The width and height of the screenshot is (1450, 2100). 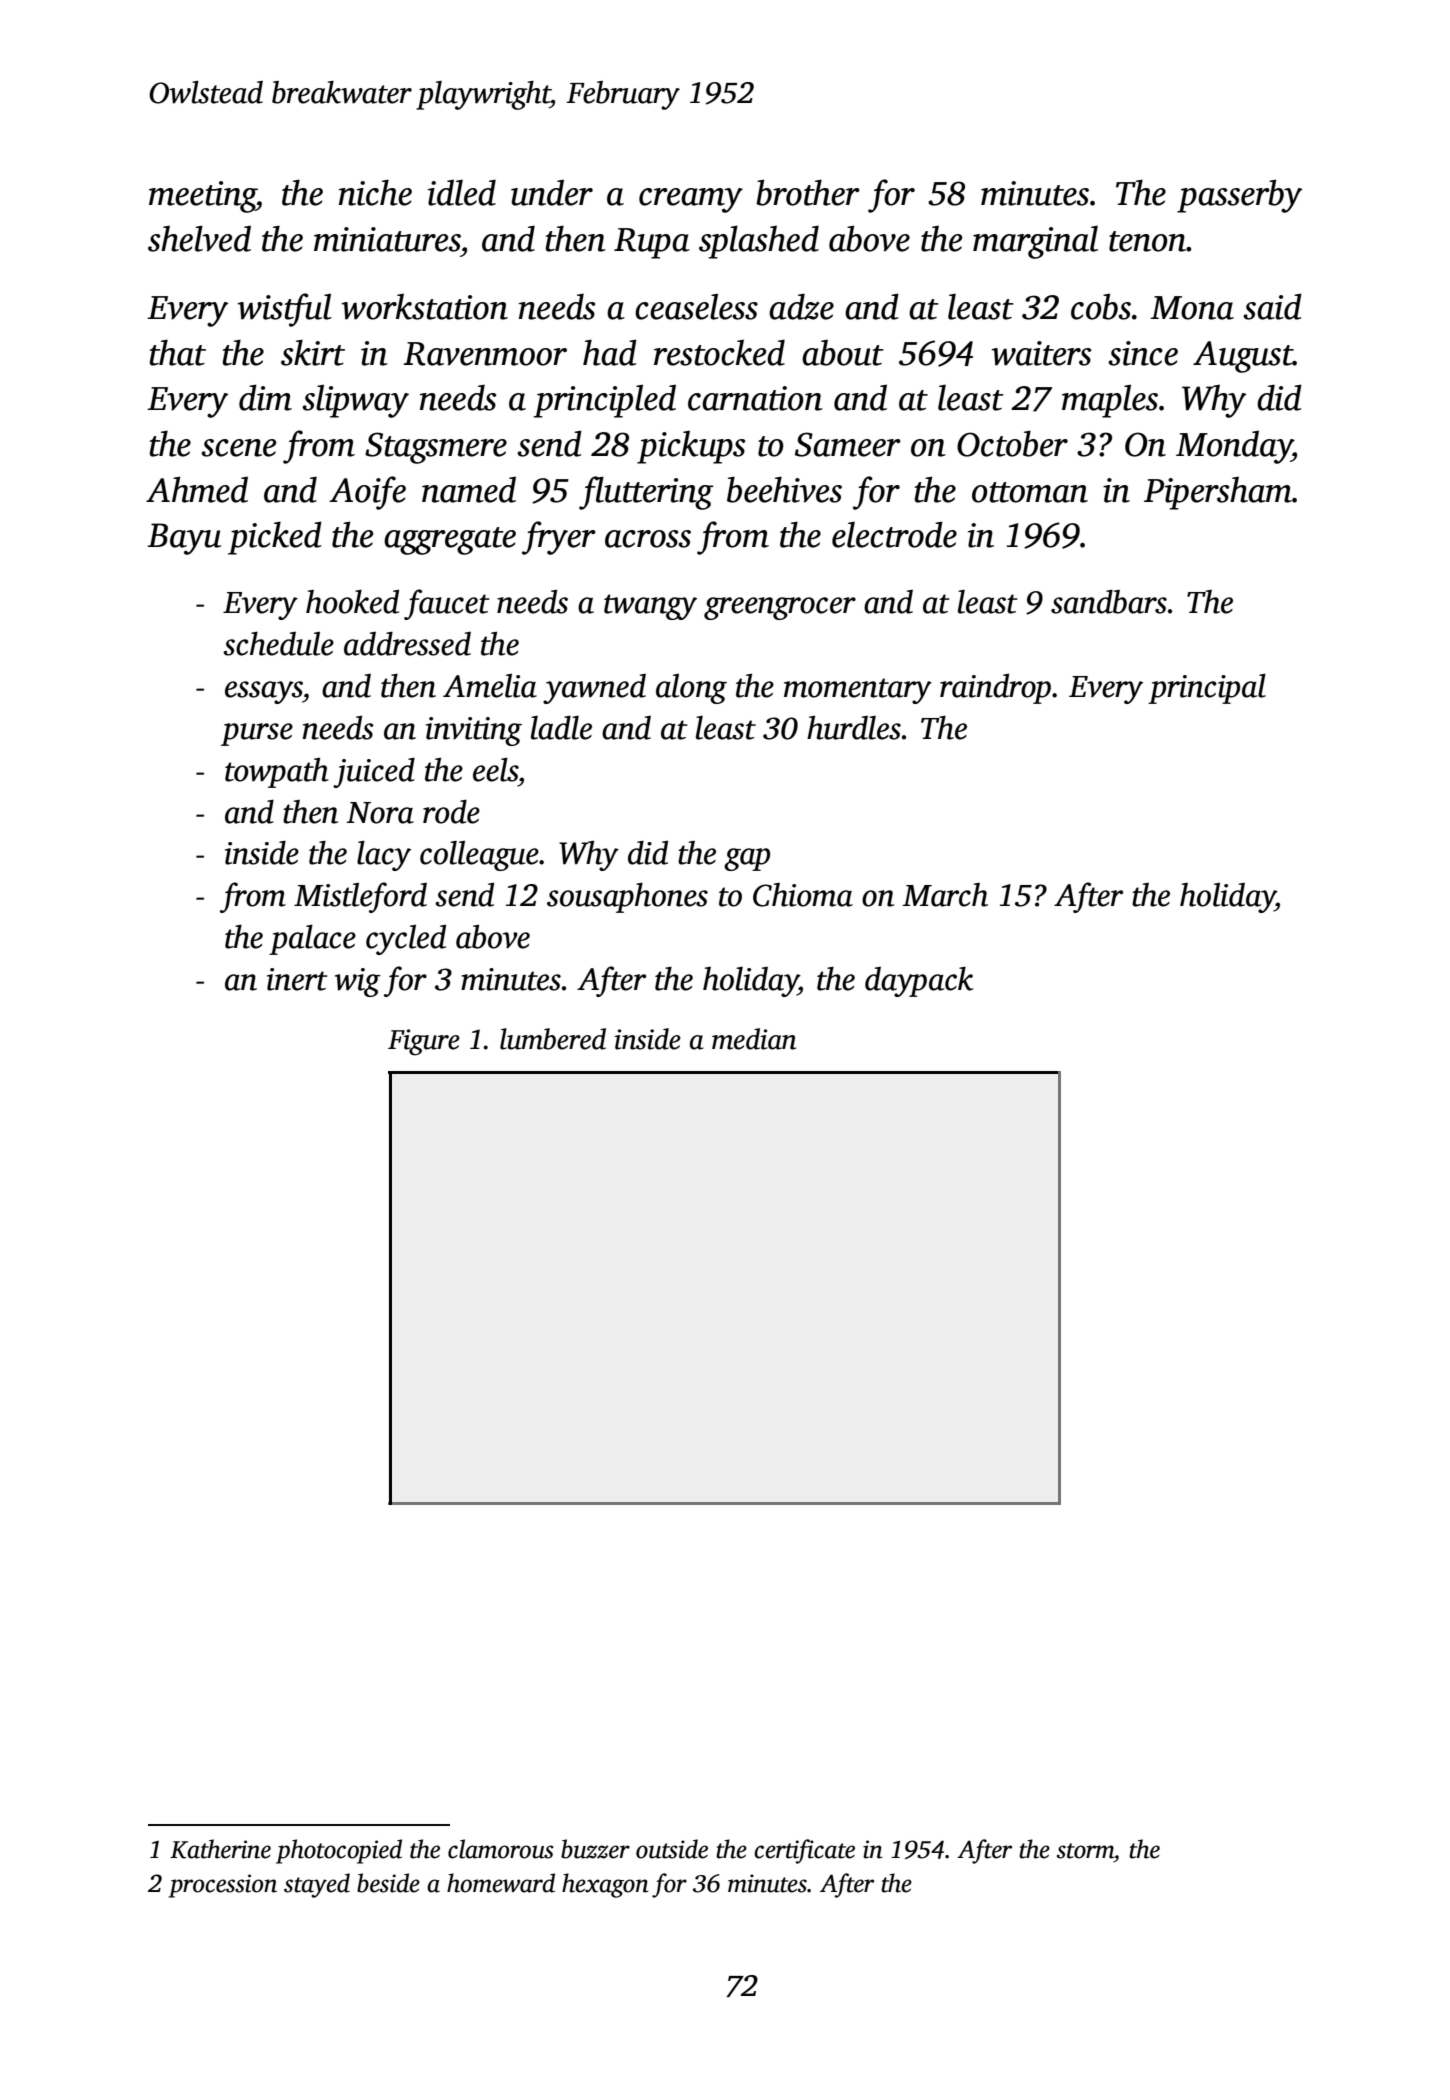 What do you see at coordinates (424, 1042) in the screenshot?
I see `Figure` at bounding box center [424, 1042].
